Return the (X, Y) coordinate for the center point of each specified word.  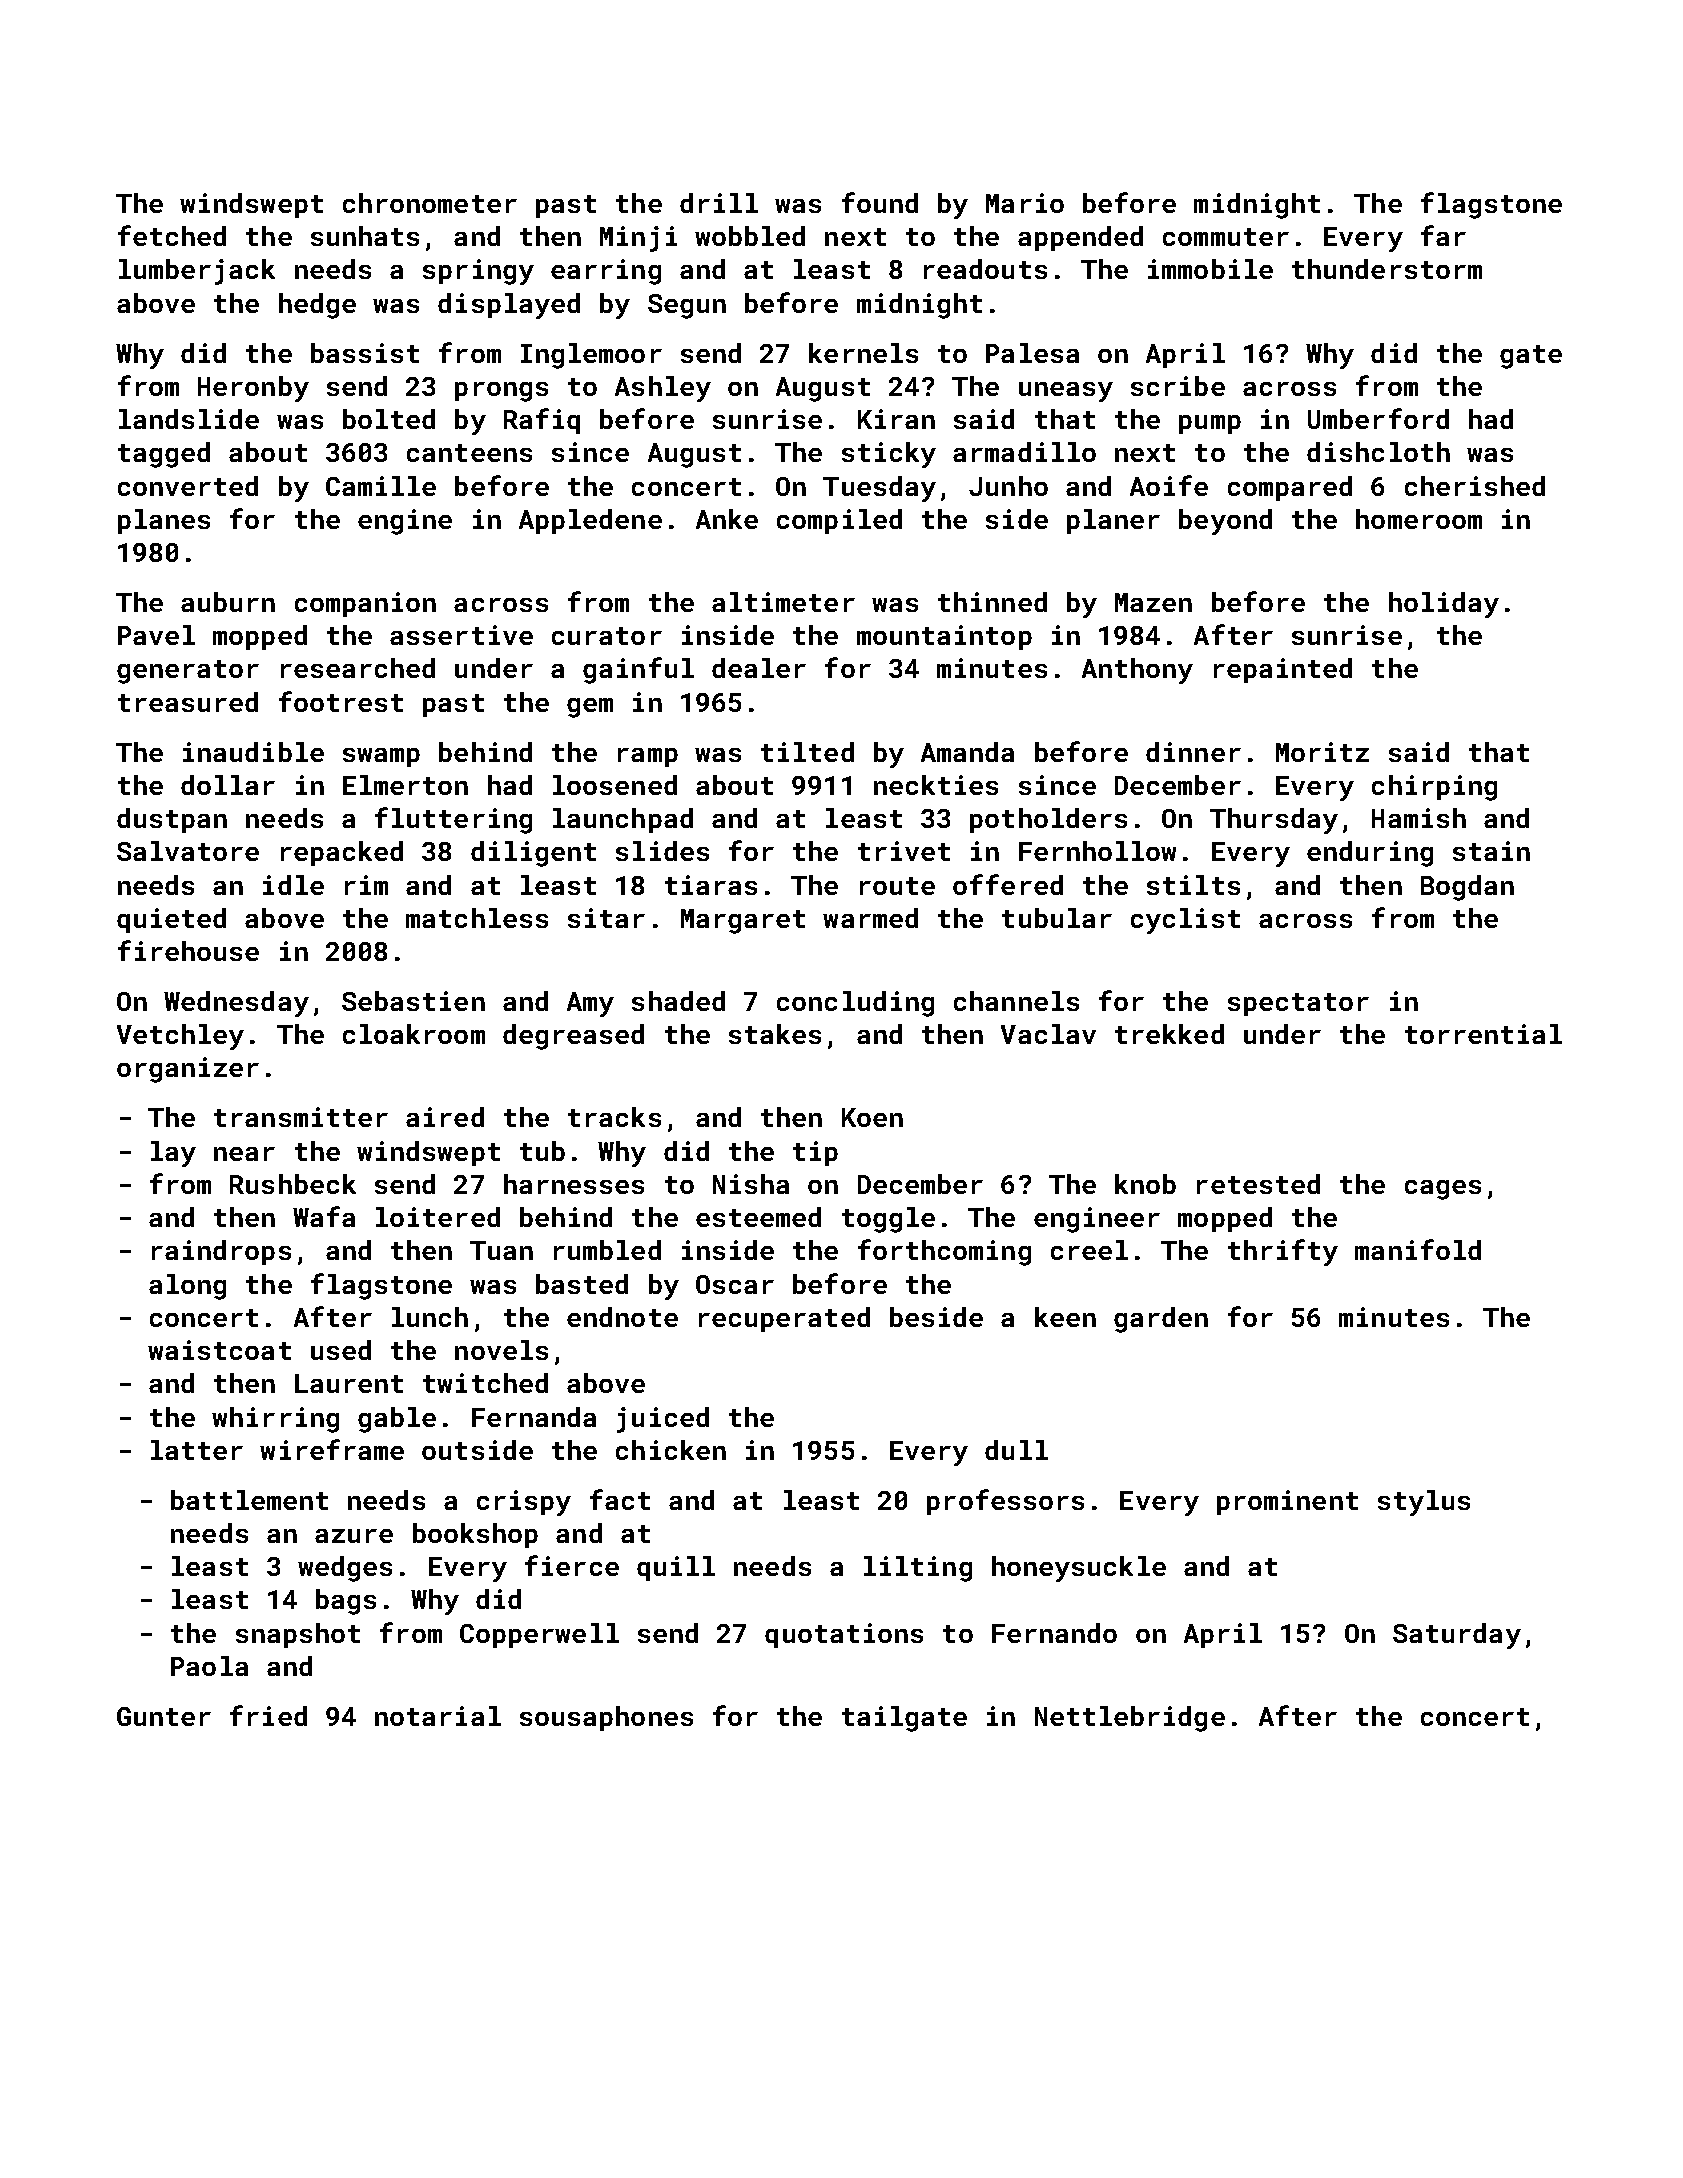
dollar (228, 785)
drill (719, 203)
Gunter (164, 1716)
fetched (172, 235)
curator (607, 636)
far (1443, 235)
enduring (1370, 854)
